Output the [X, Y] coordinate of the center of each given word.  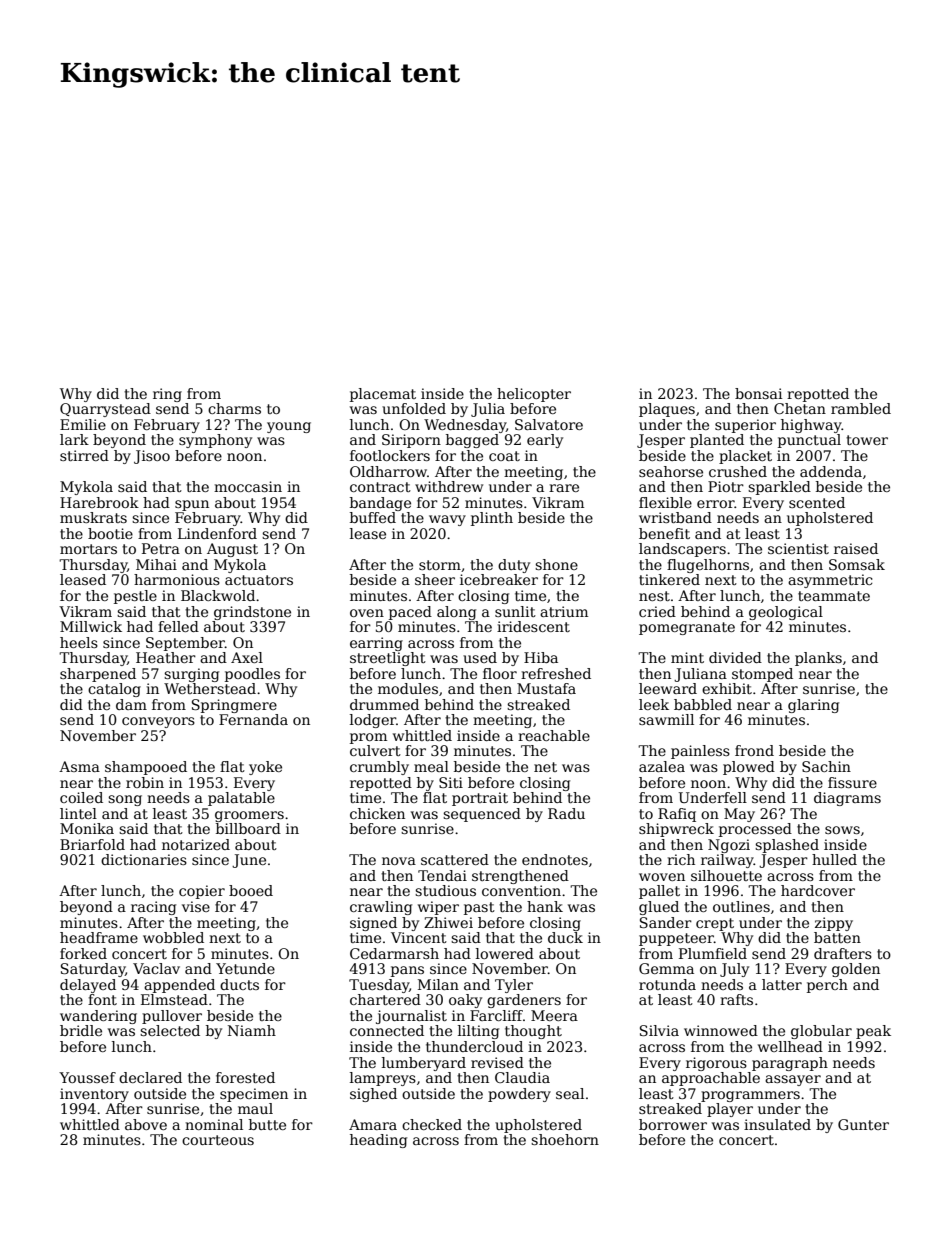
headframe [99, 937]
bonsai [758, 393]
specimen [254, 1095]
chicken [377, 813]
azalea [662, 766]
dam [131, 704]
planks [818, 659]
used [480, 657]
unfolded [414, 408]
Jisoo [152, 457]
